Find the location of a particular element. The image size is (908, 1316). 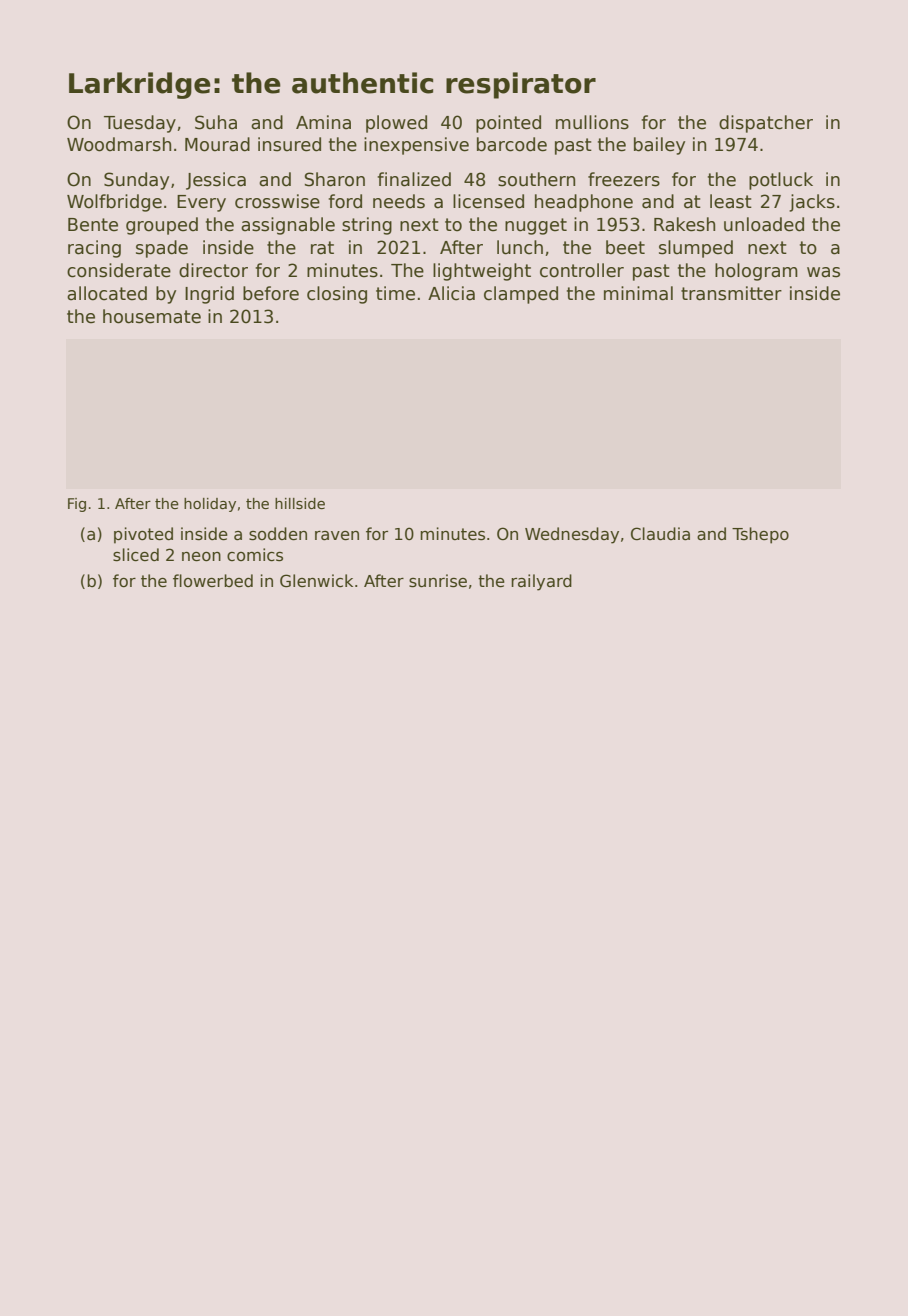

hillside is located at coordinates (300, 503).
